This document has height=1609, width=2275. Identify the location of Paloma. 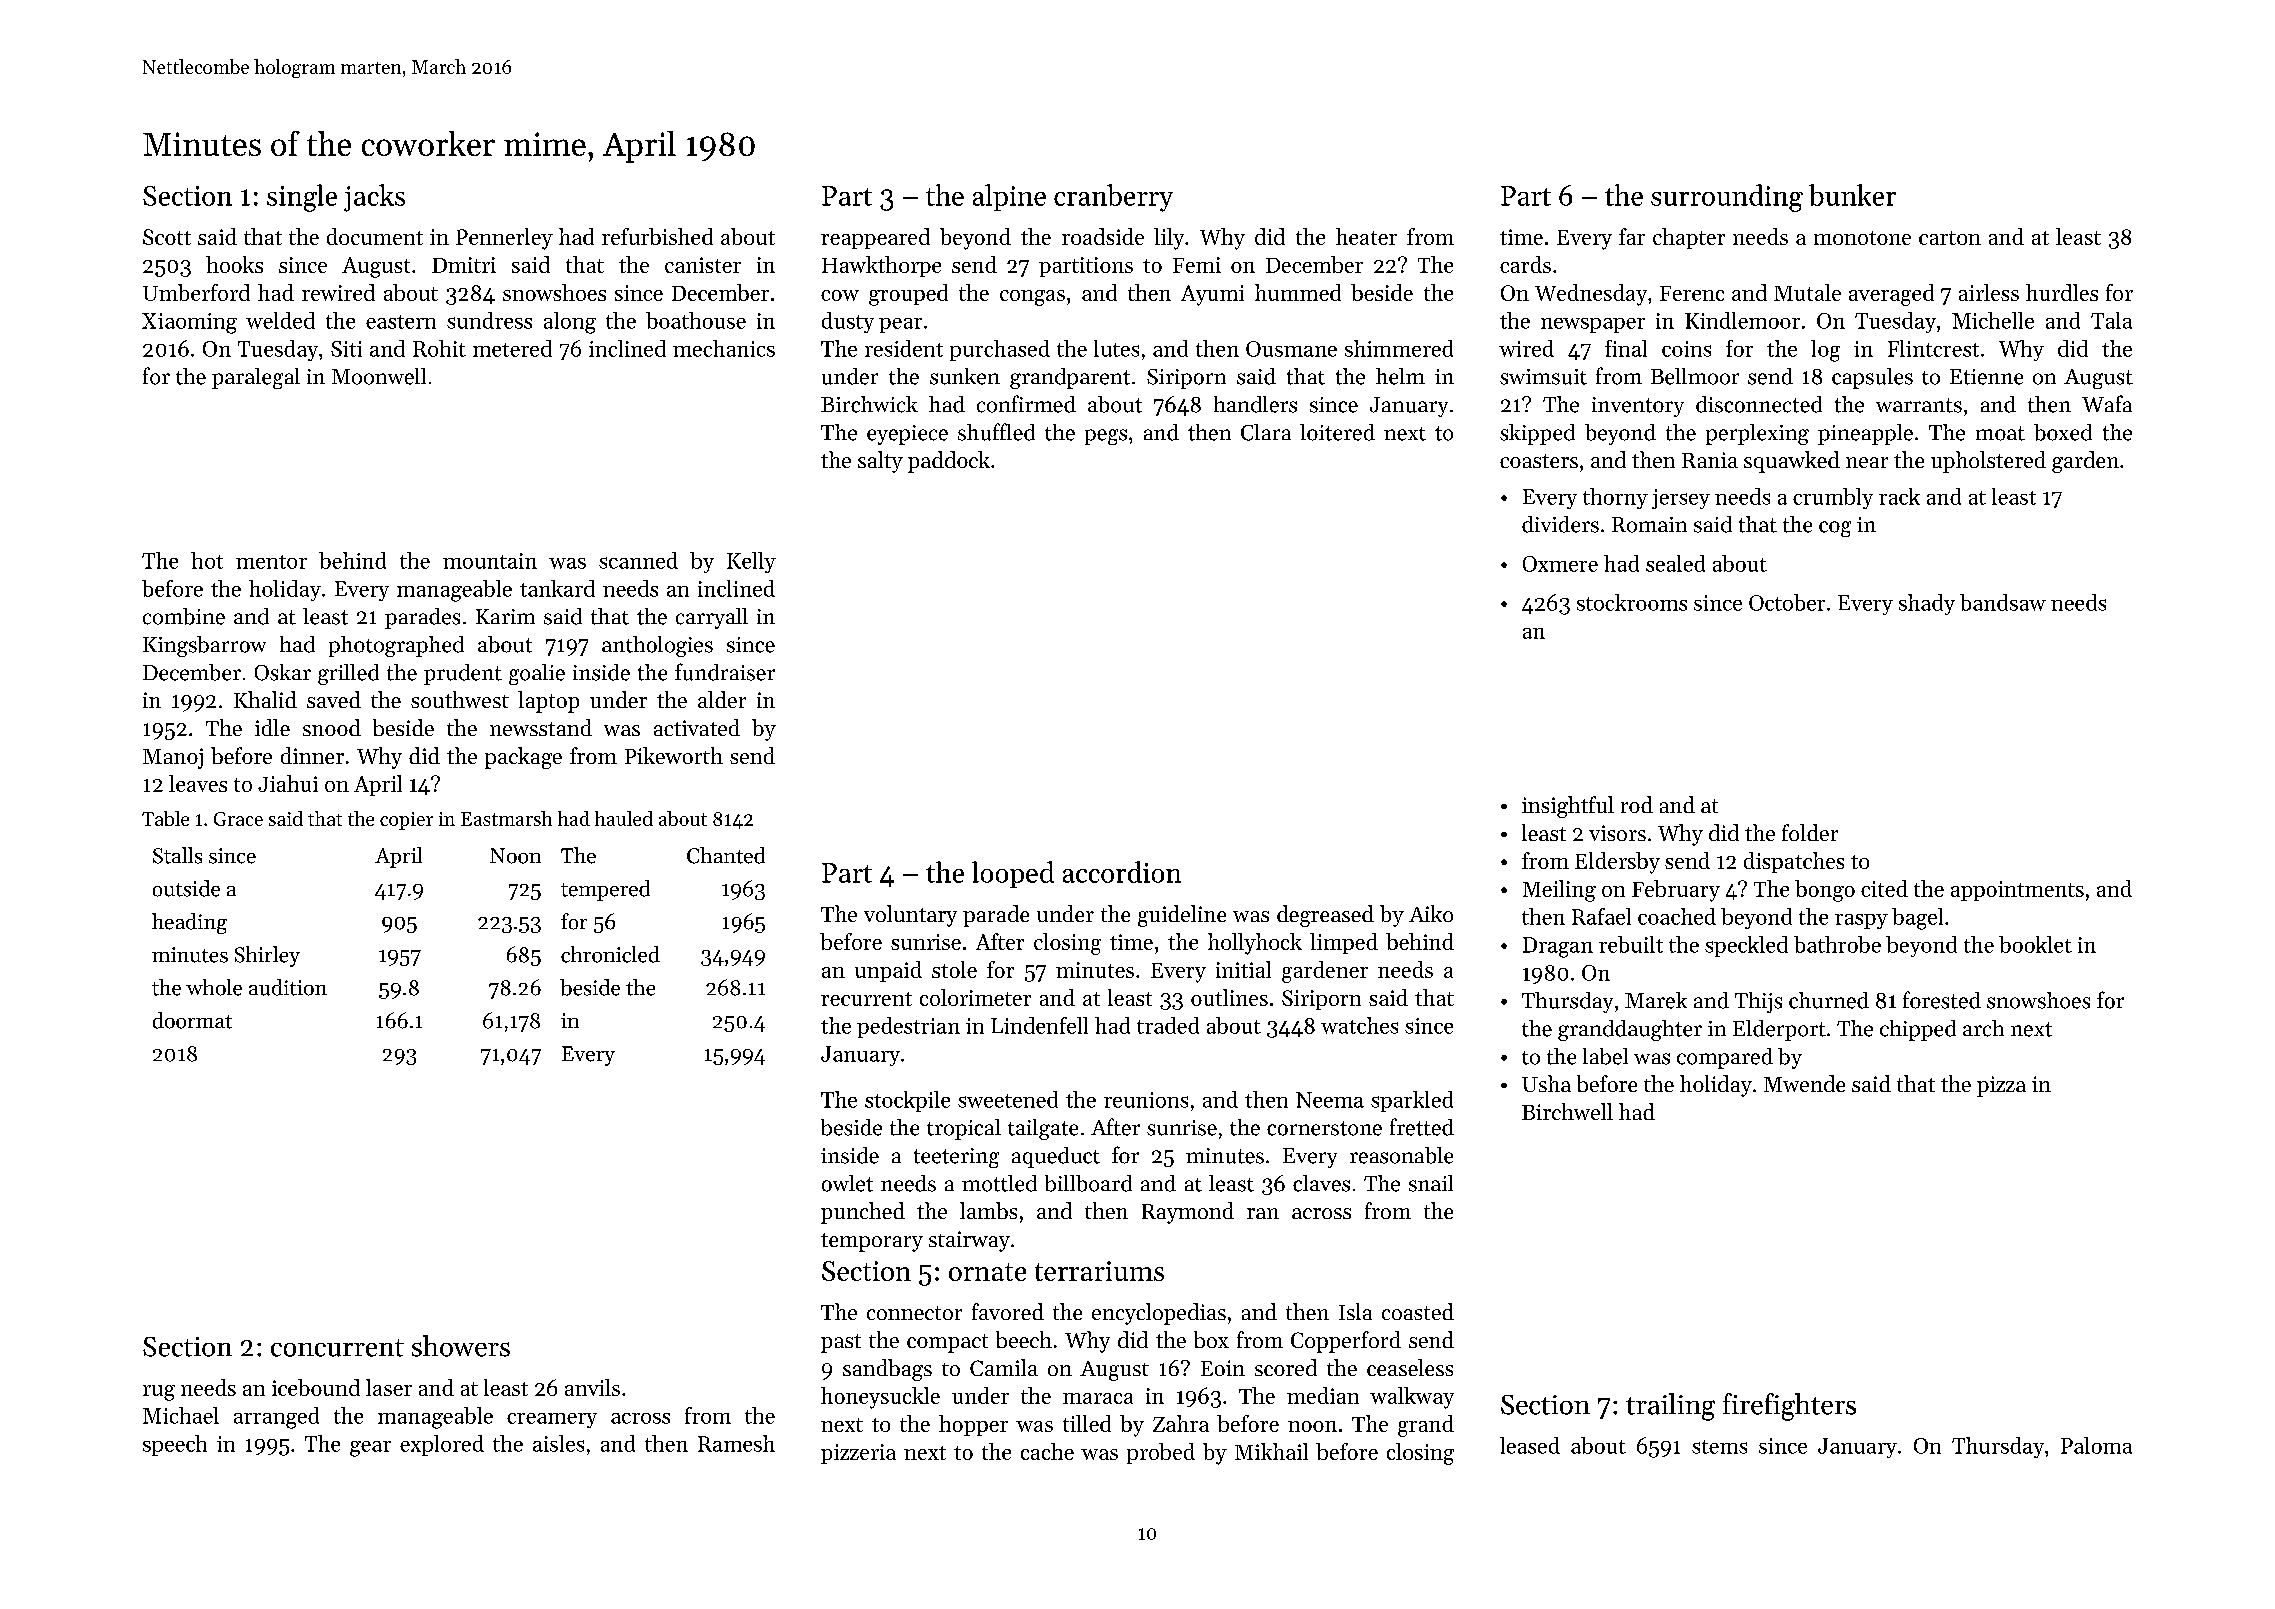
(2096, 1445).
